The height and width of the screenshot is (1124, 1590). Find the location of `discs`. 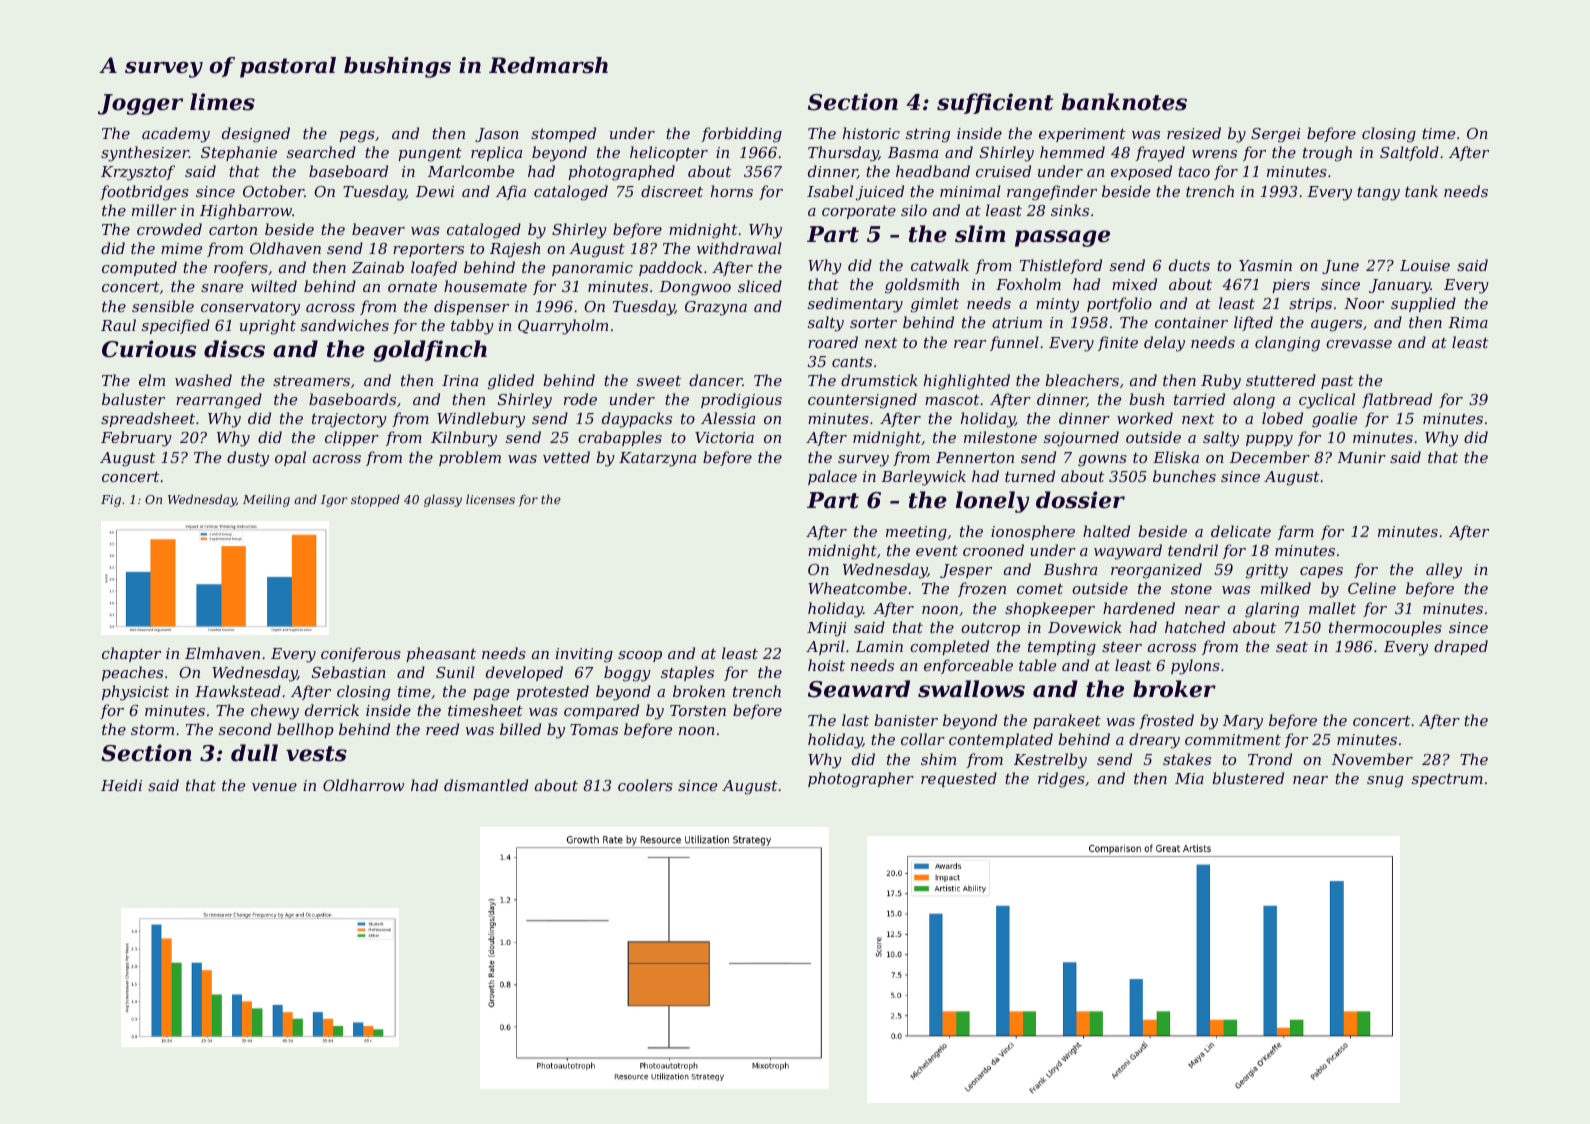

discs is located at coordinates (234, 349).
